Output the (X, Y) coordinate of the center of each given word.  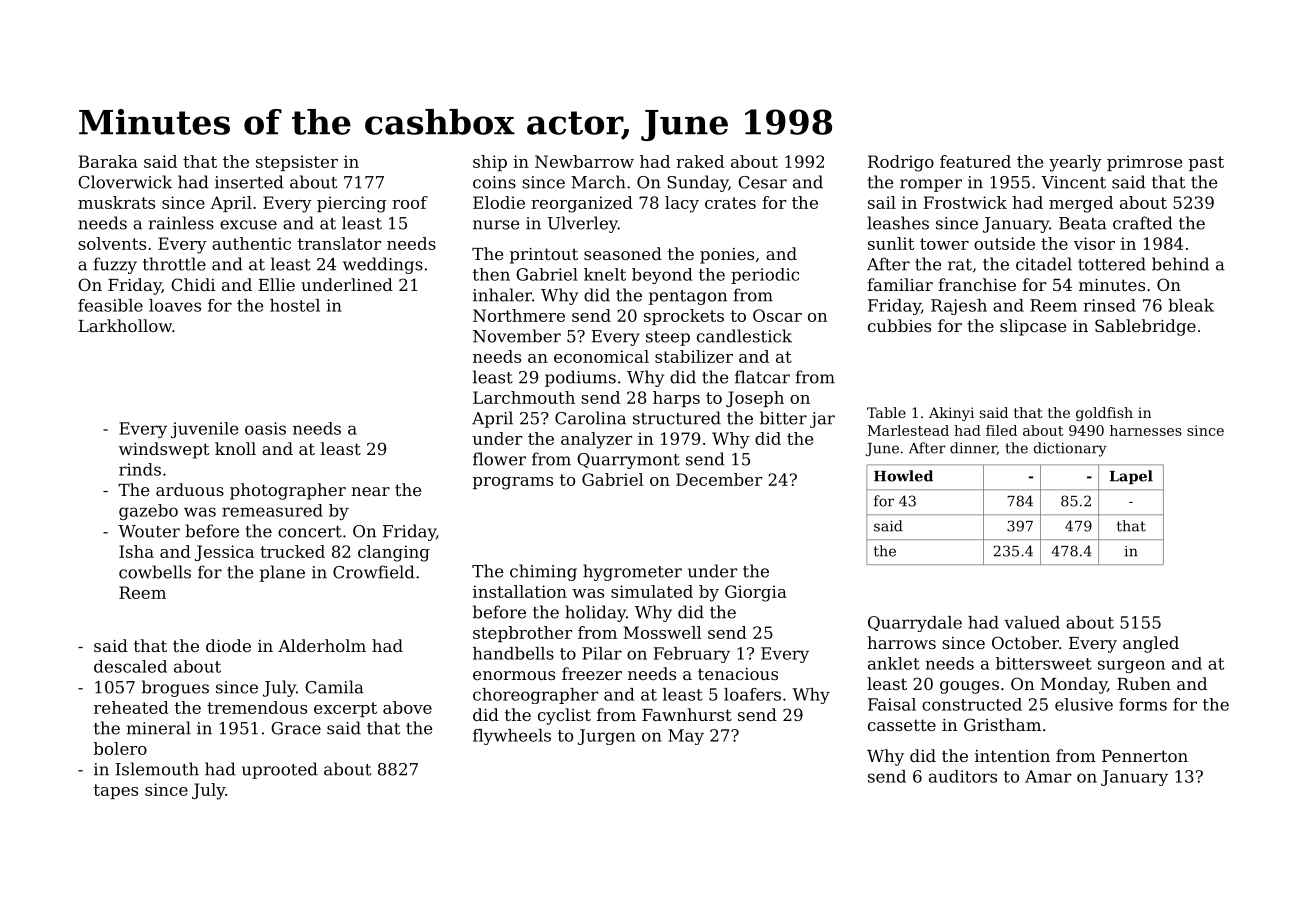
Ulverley (583, 224)
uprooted (280, 770)
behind (1180, 264)
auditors (963, 776)
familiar (900, 284)
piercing (351, 204)
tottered (1112, 264)
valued (1032, 622)
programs (513, 483)
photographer (288, 491)
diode (228, 645)
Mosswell (663, 632)
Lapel (1131, 477)
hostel (295, 305)
